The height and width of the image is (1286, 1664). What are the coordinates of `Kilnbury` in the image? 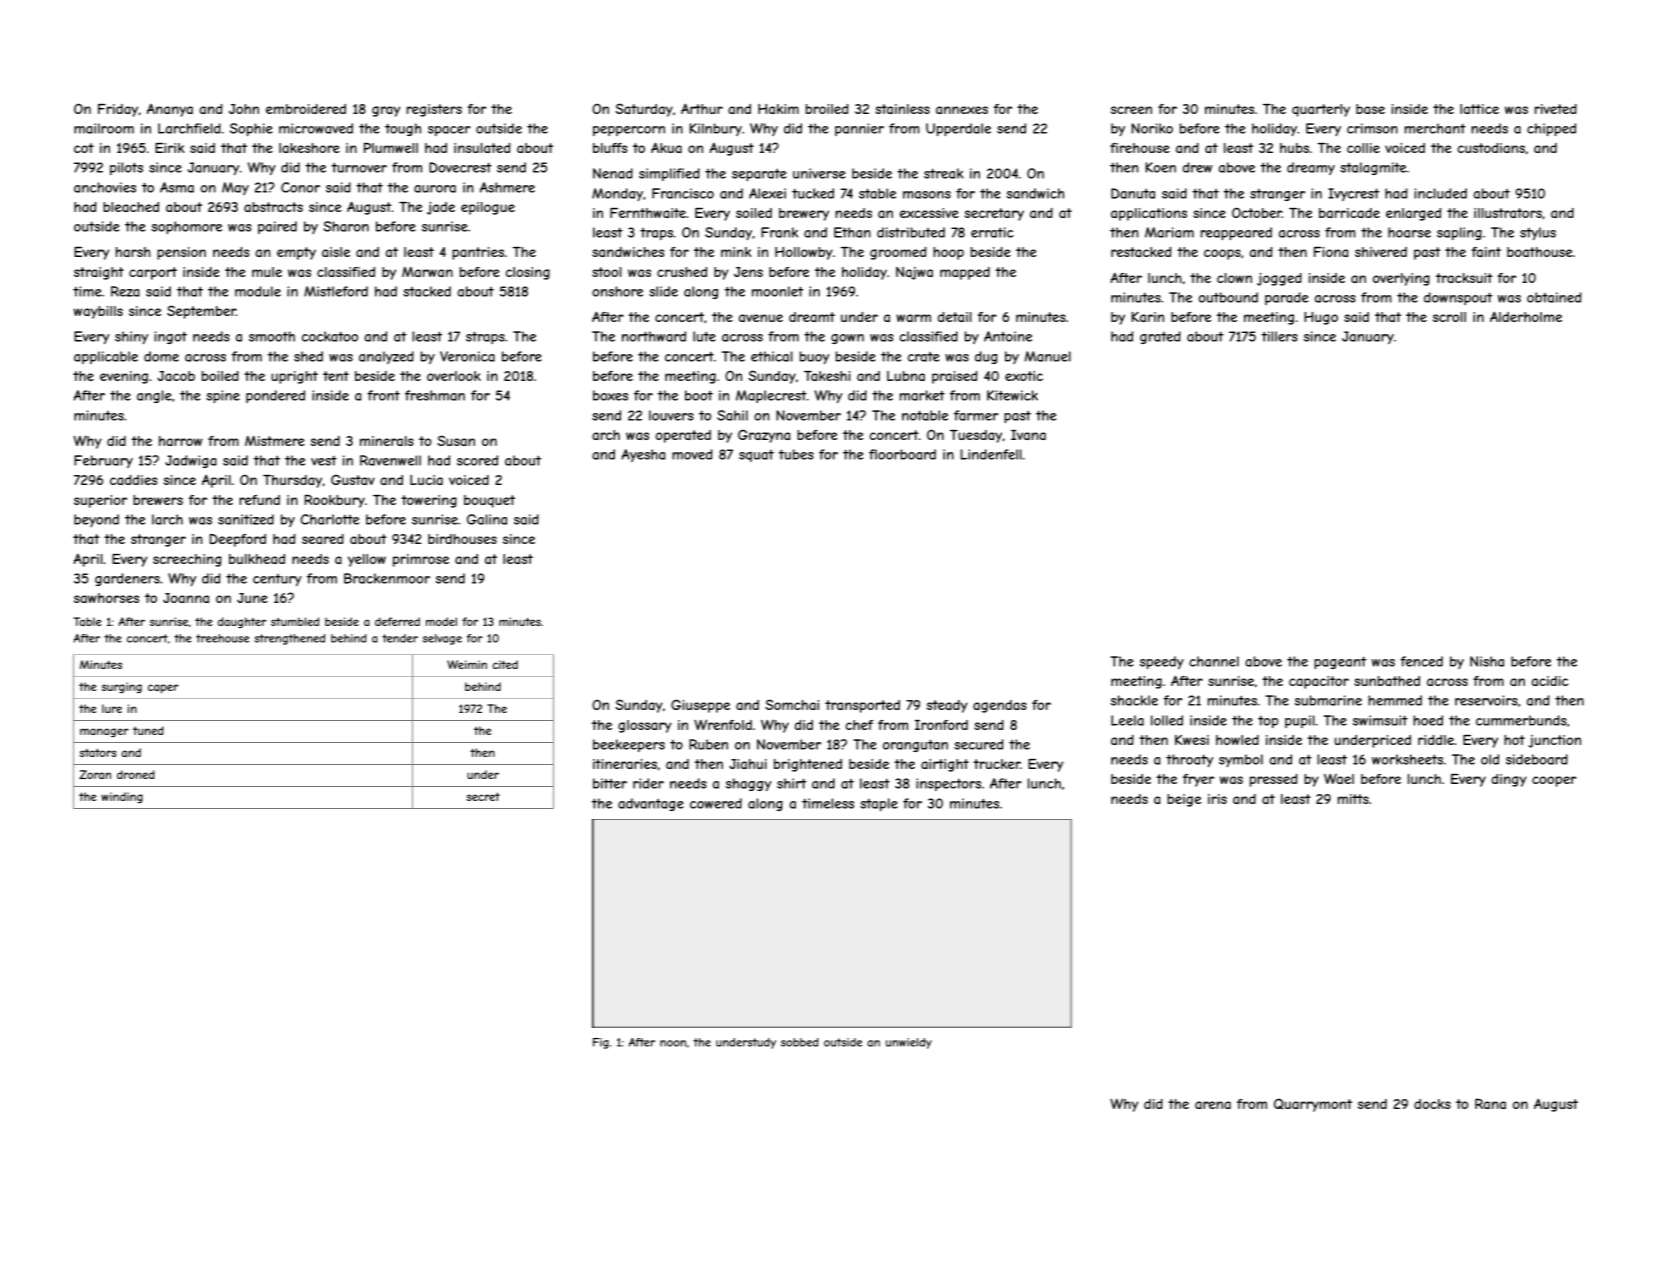 It's located at (716, 129).
